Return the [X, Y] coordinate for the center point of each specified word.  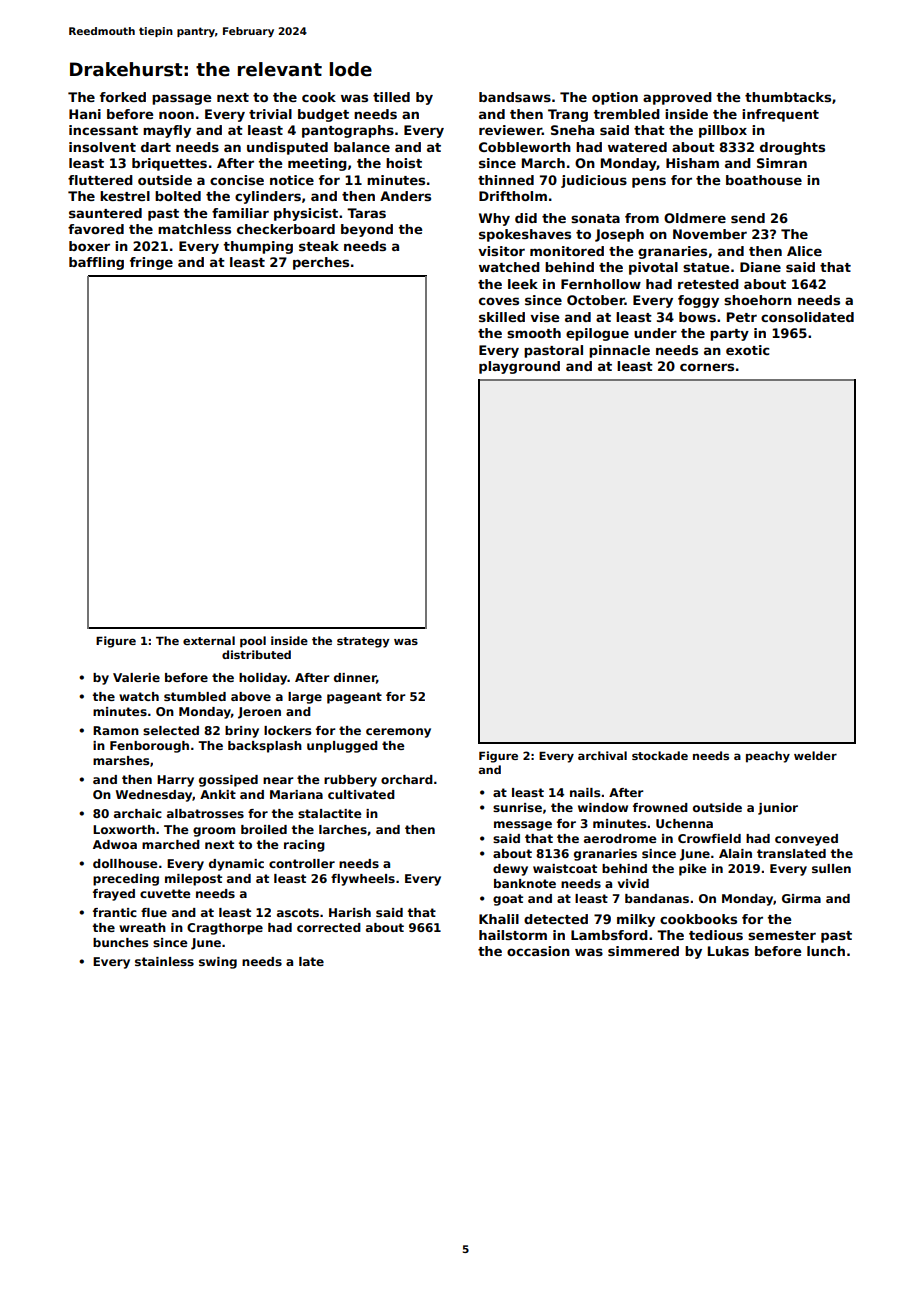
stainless [164, 961]
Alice [804, 251]
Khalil [499, 919]
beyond [367, 230]
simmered [643, 951]
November [710, 234]
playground [519, 367]
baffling [96, 263]
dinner [355, 677]
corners [707, 367]
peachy [768, 757]
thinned [506, 180]
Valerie [136, 677]
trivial [270, 114]
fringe [151, 263]
